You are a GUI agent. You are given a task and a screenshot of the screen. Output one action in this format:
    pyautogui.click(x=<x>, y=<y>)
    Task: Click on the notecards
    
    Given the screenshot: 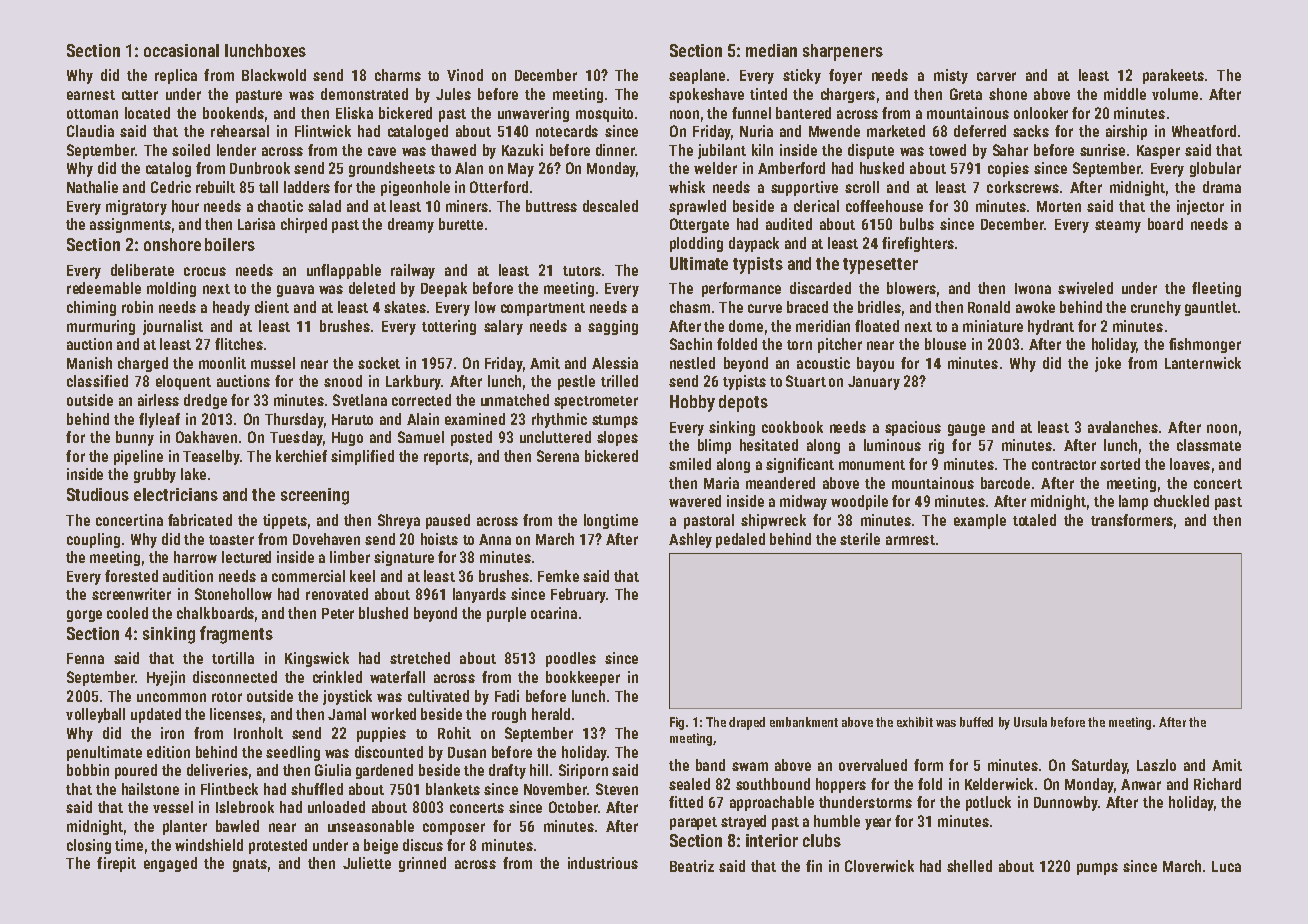 What is the action you would take?
    pyautogui.click(x=567, y=131)
